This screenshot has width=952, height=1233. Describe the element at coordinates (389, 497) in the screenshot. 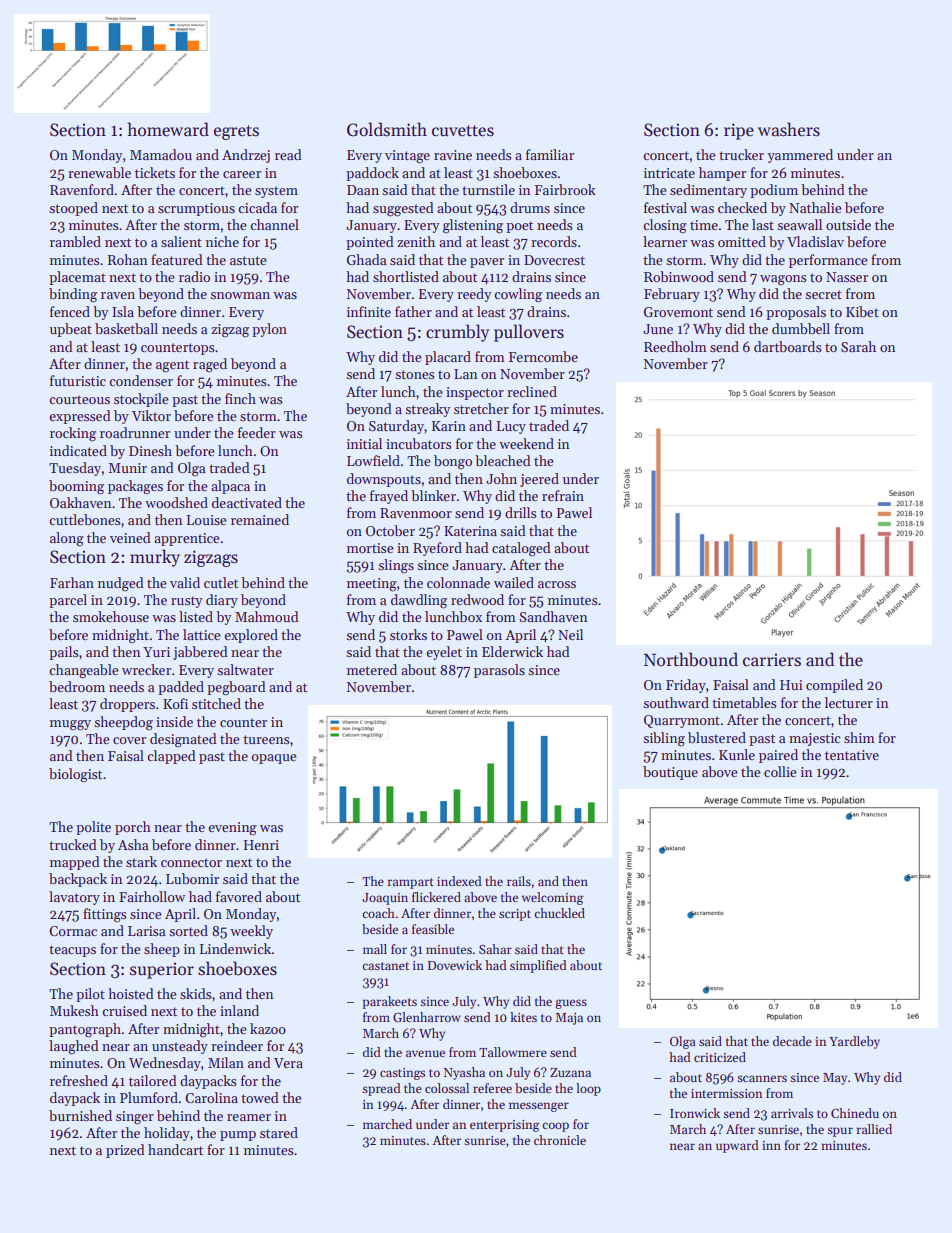

I see `frayed` at that location.
